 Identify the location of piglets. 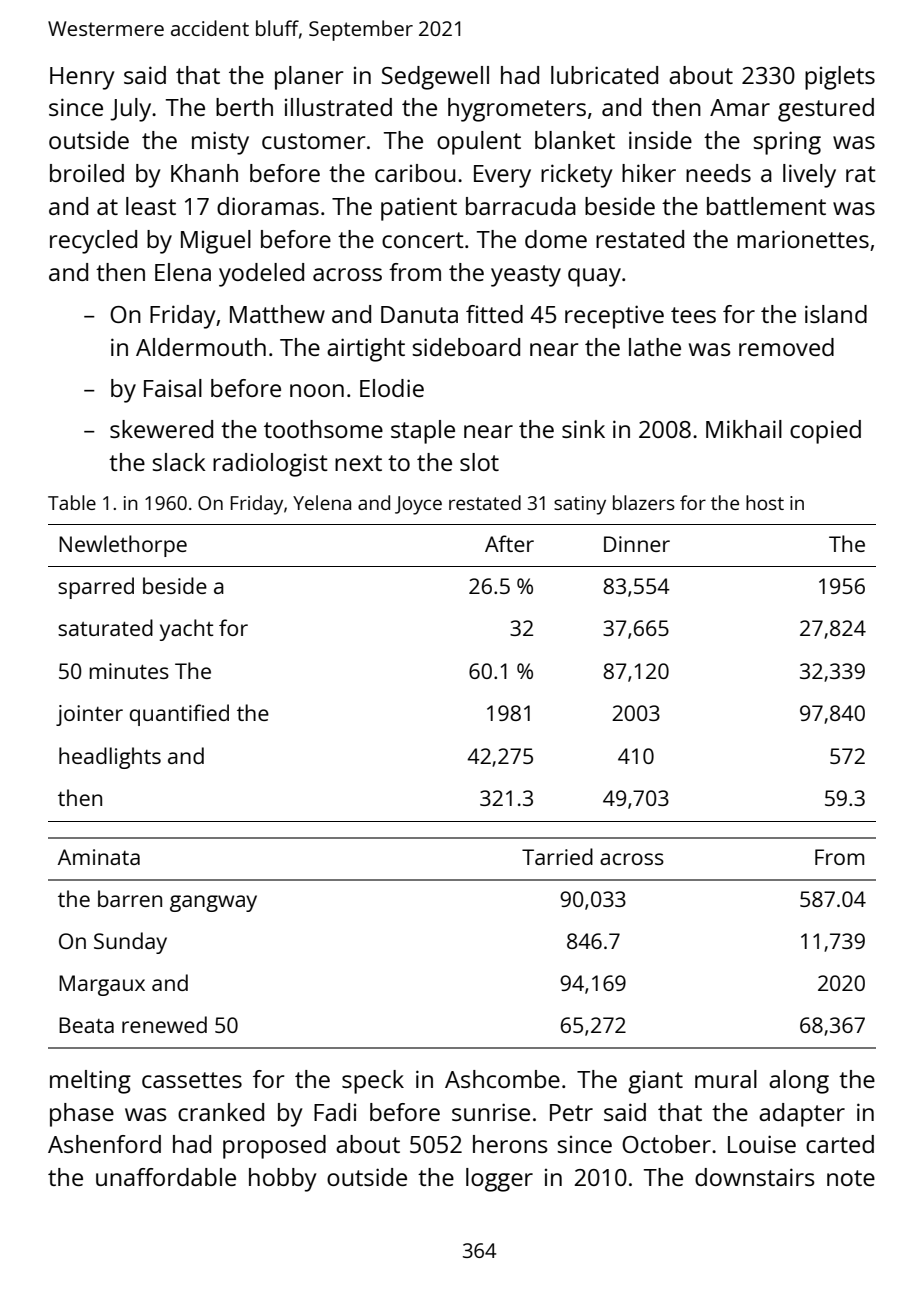
(840, 78).
